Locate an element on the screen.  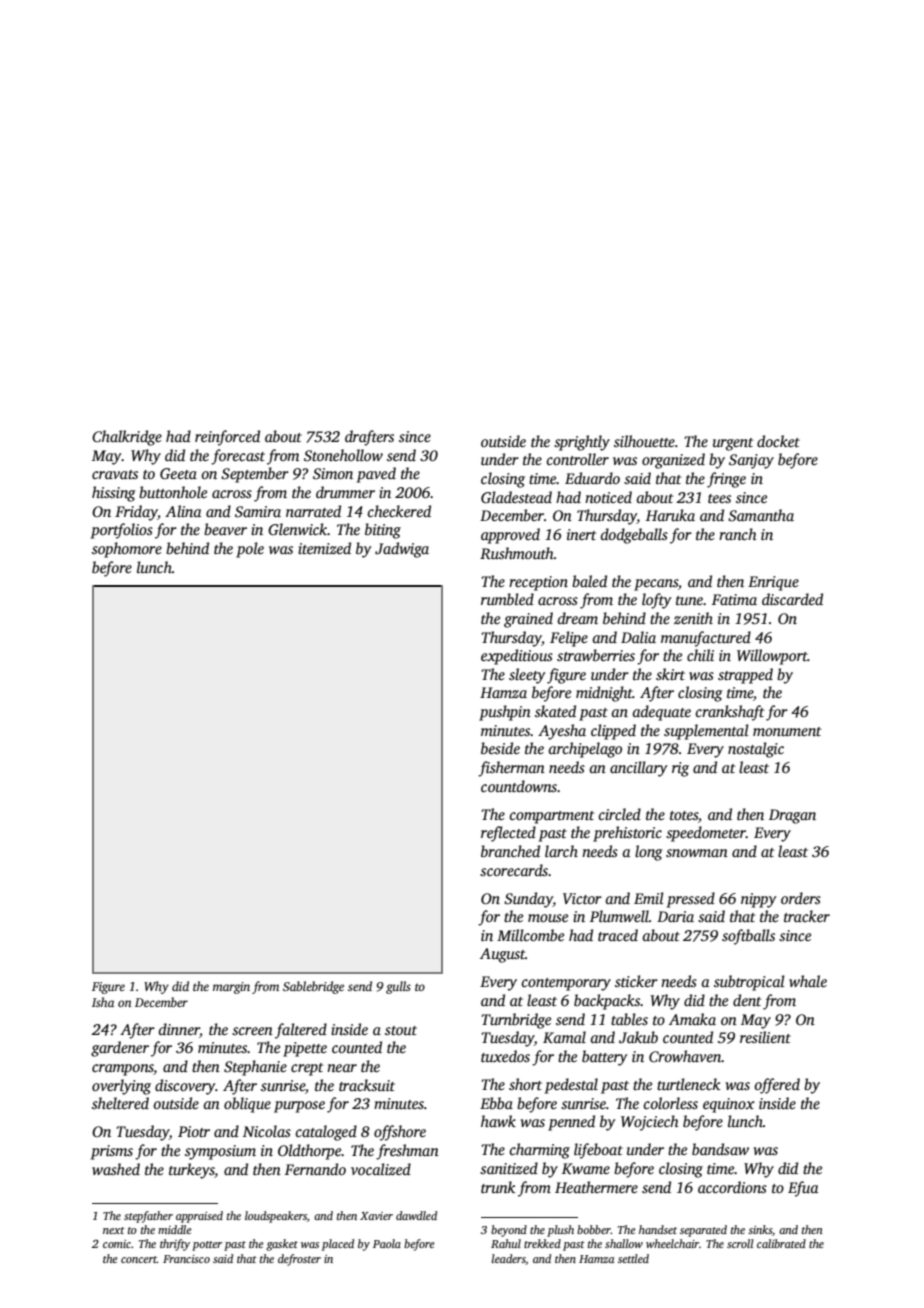
beside is located at coordinates (500, 748).
